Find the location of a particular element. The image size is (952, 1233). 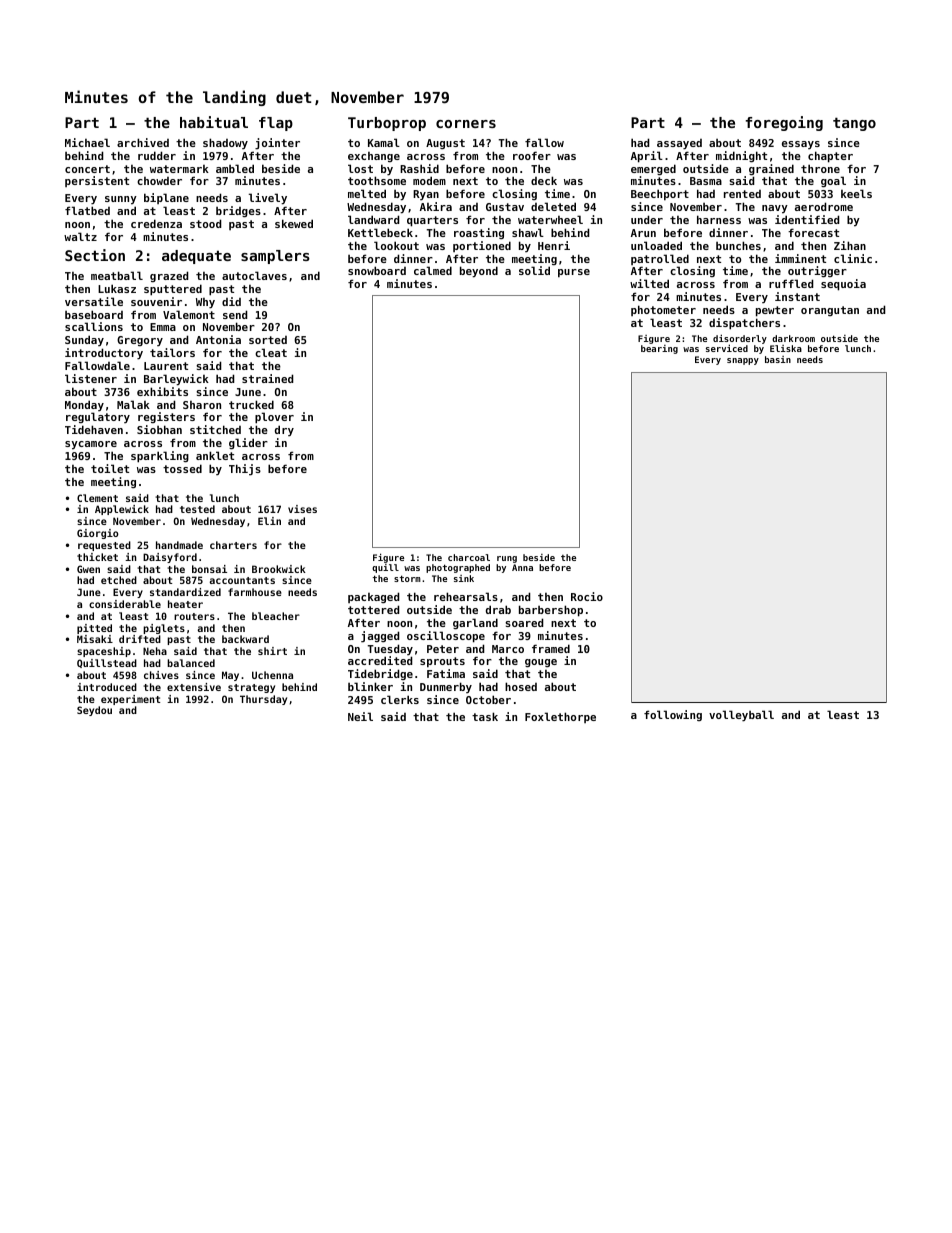

waterwheel is located at coordinates (550, 219).
